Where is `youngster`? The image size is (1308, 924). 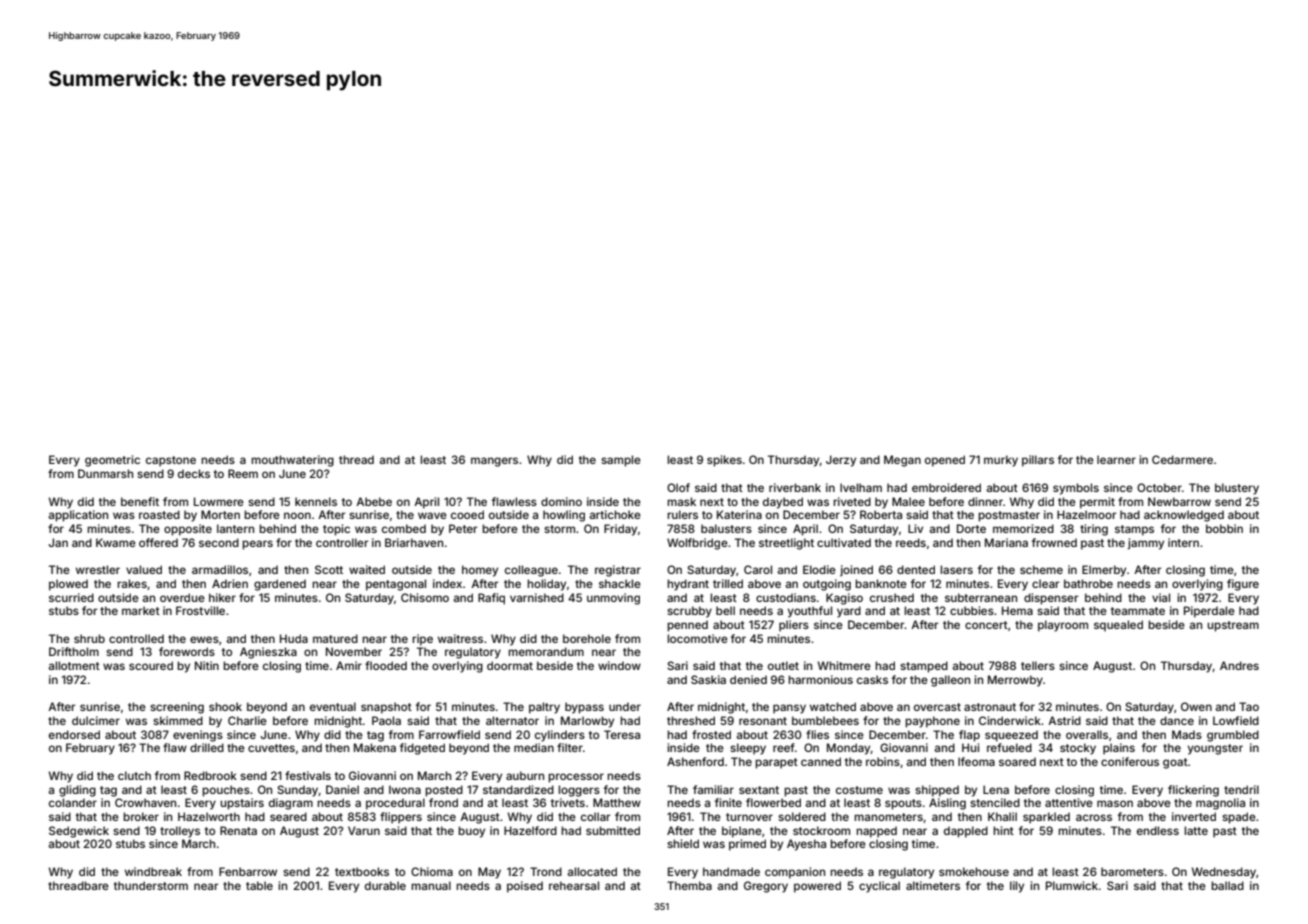 youngster is located at coordinates (1215, 749).
